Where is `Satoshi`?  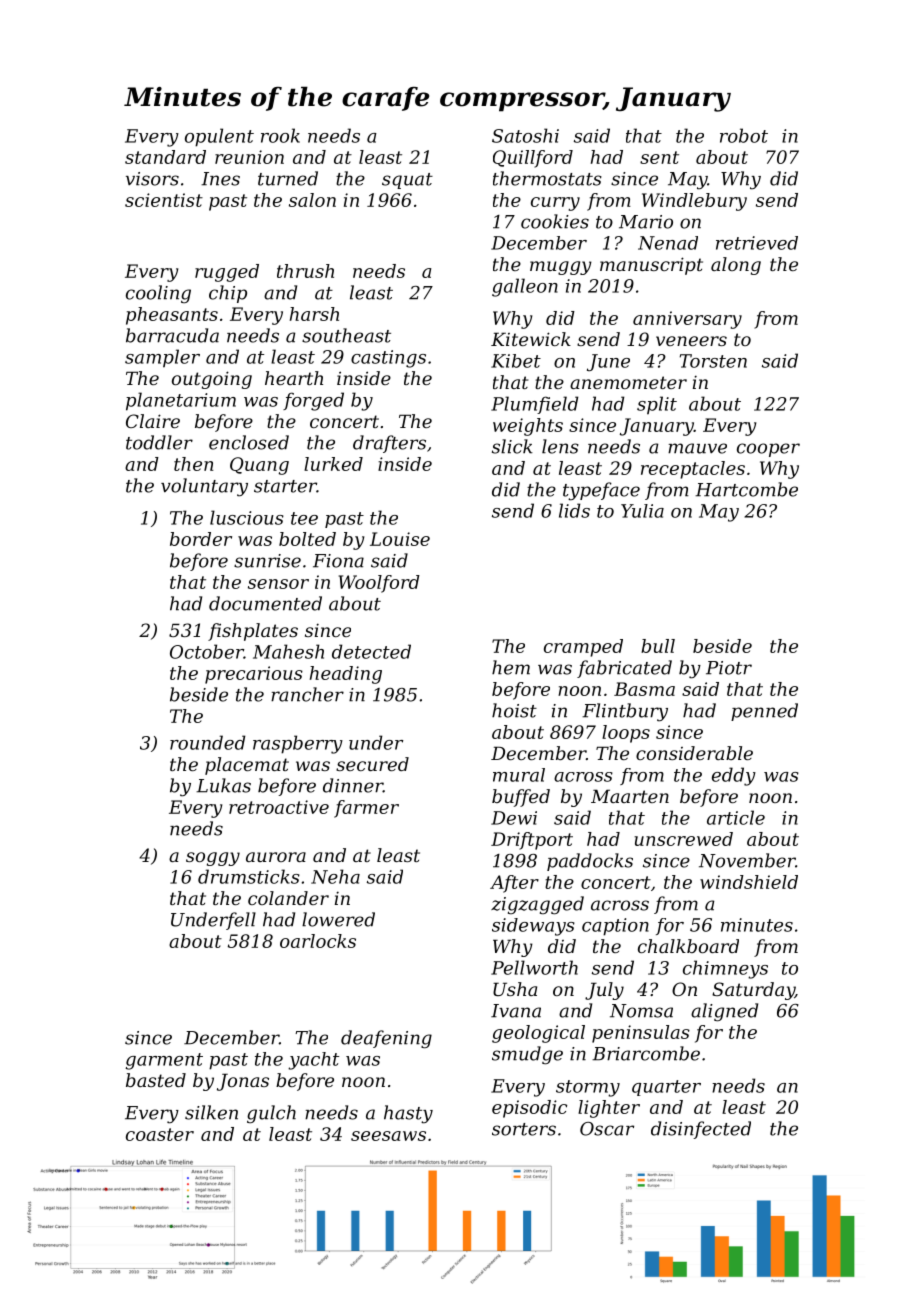 Satoshi is located at coordinates (525, 135).
